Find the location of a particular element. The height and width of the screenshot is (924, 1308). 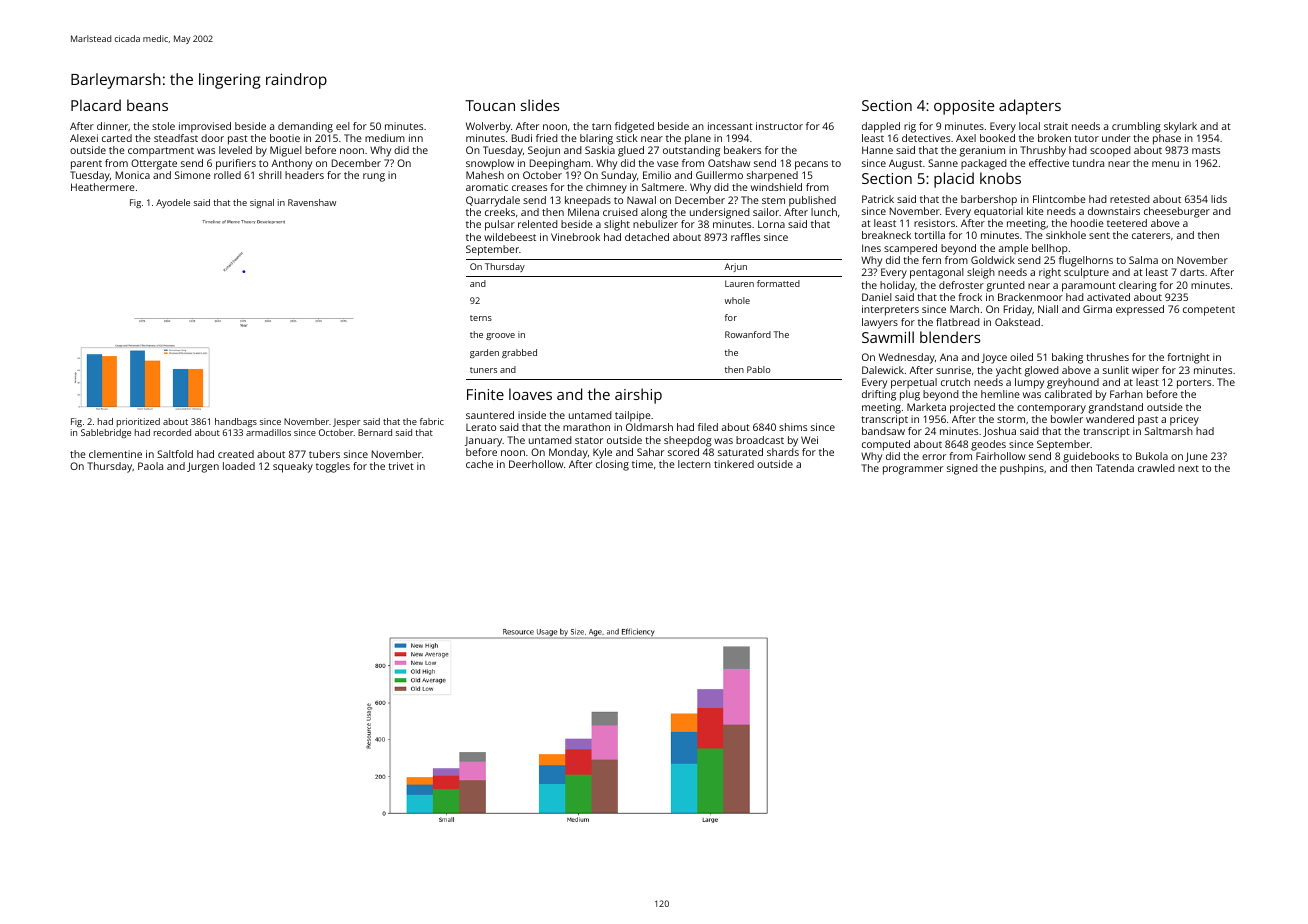

Finite is located at coordinates (485, 394).
